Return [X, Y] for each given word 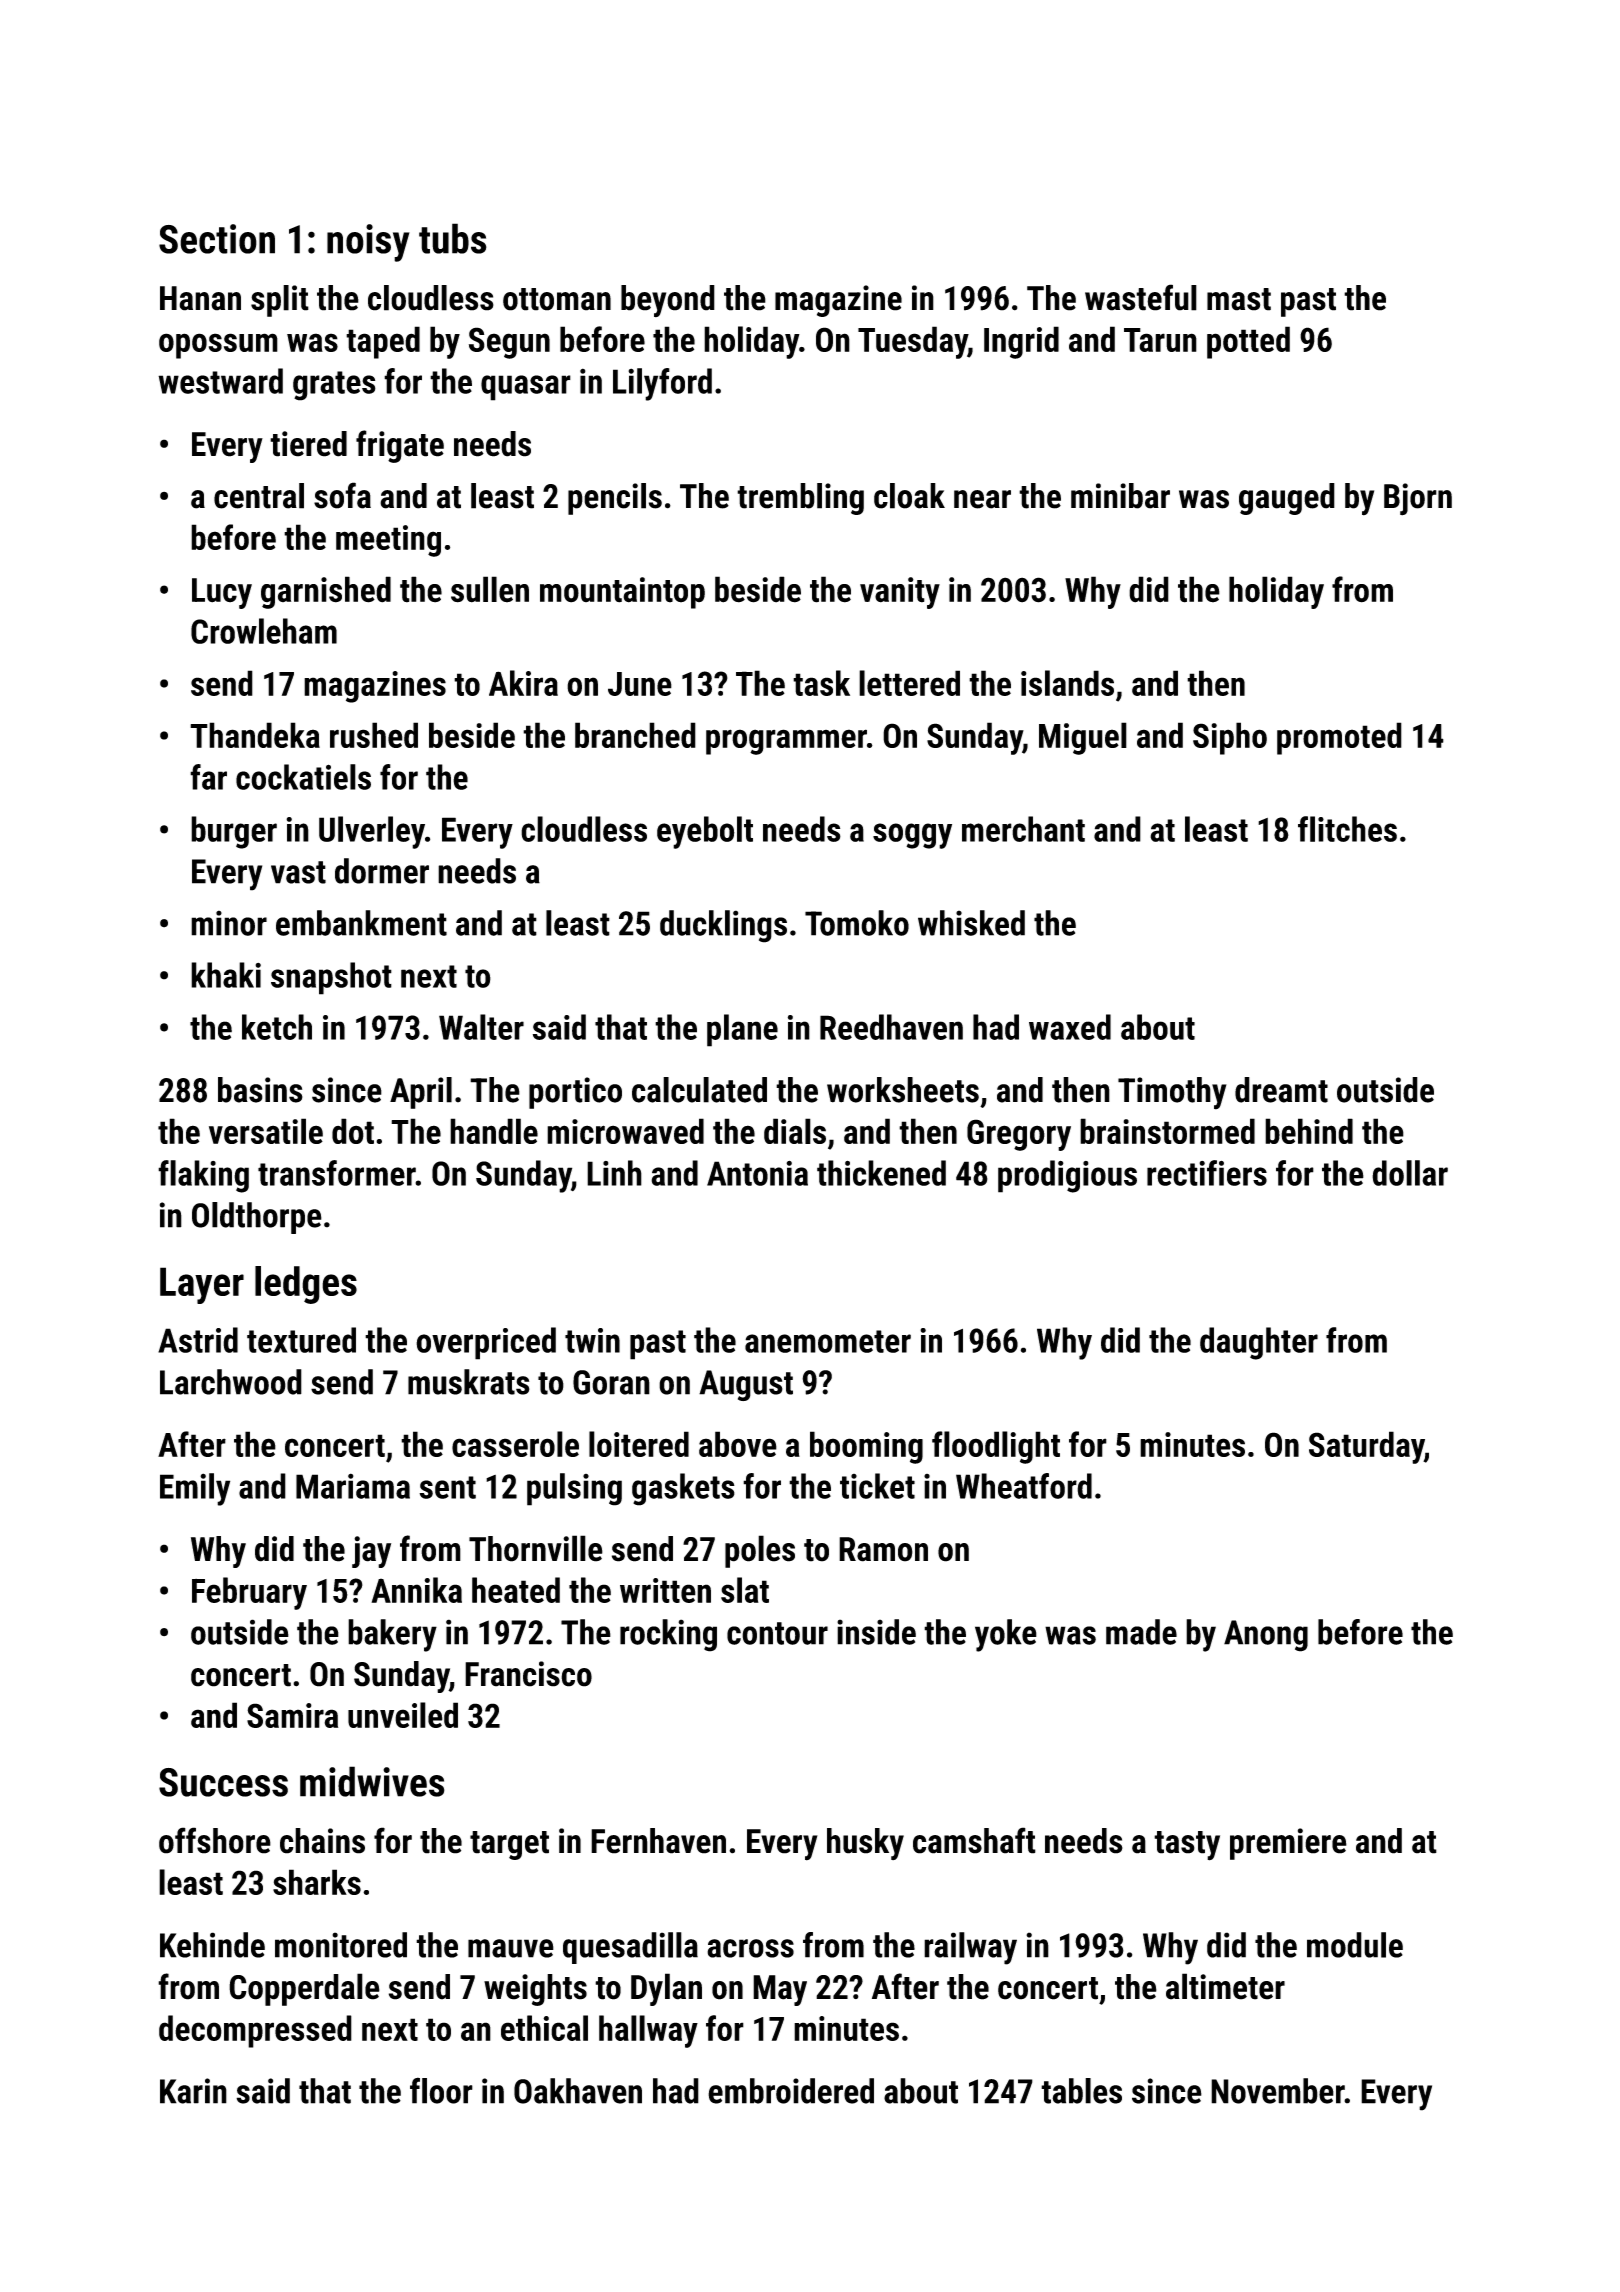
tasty [1187, 1846]
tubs [453, 238]
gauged [1287, 499]
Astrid [198, 1340]
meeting [388, 541]
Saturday [1366, 1447]
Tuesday [913, 342]
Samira [292, 1715]
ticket [877, 1486]
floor [441, 2090]
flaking [203, 1176]
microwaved [625, 1131]
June [640, 684]
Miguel [1083, 738]
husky [865, 1844]
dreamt [1281, 1090]
